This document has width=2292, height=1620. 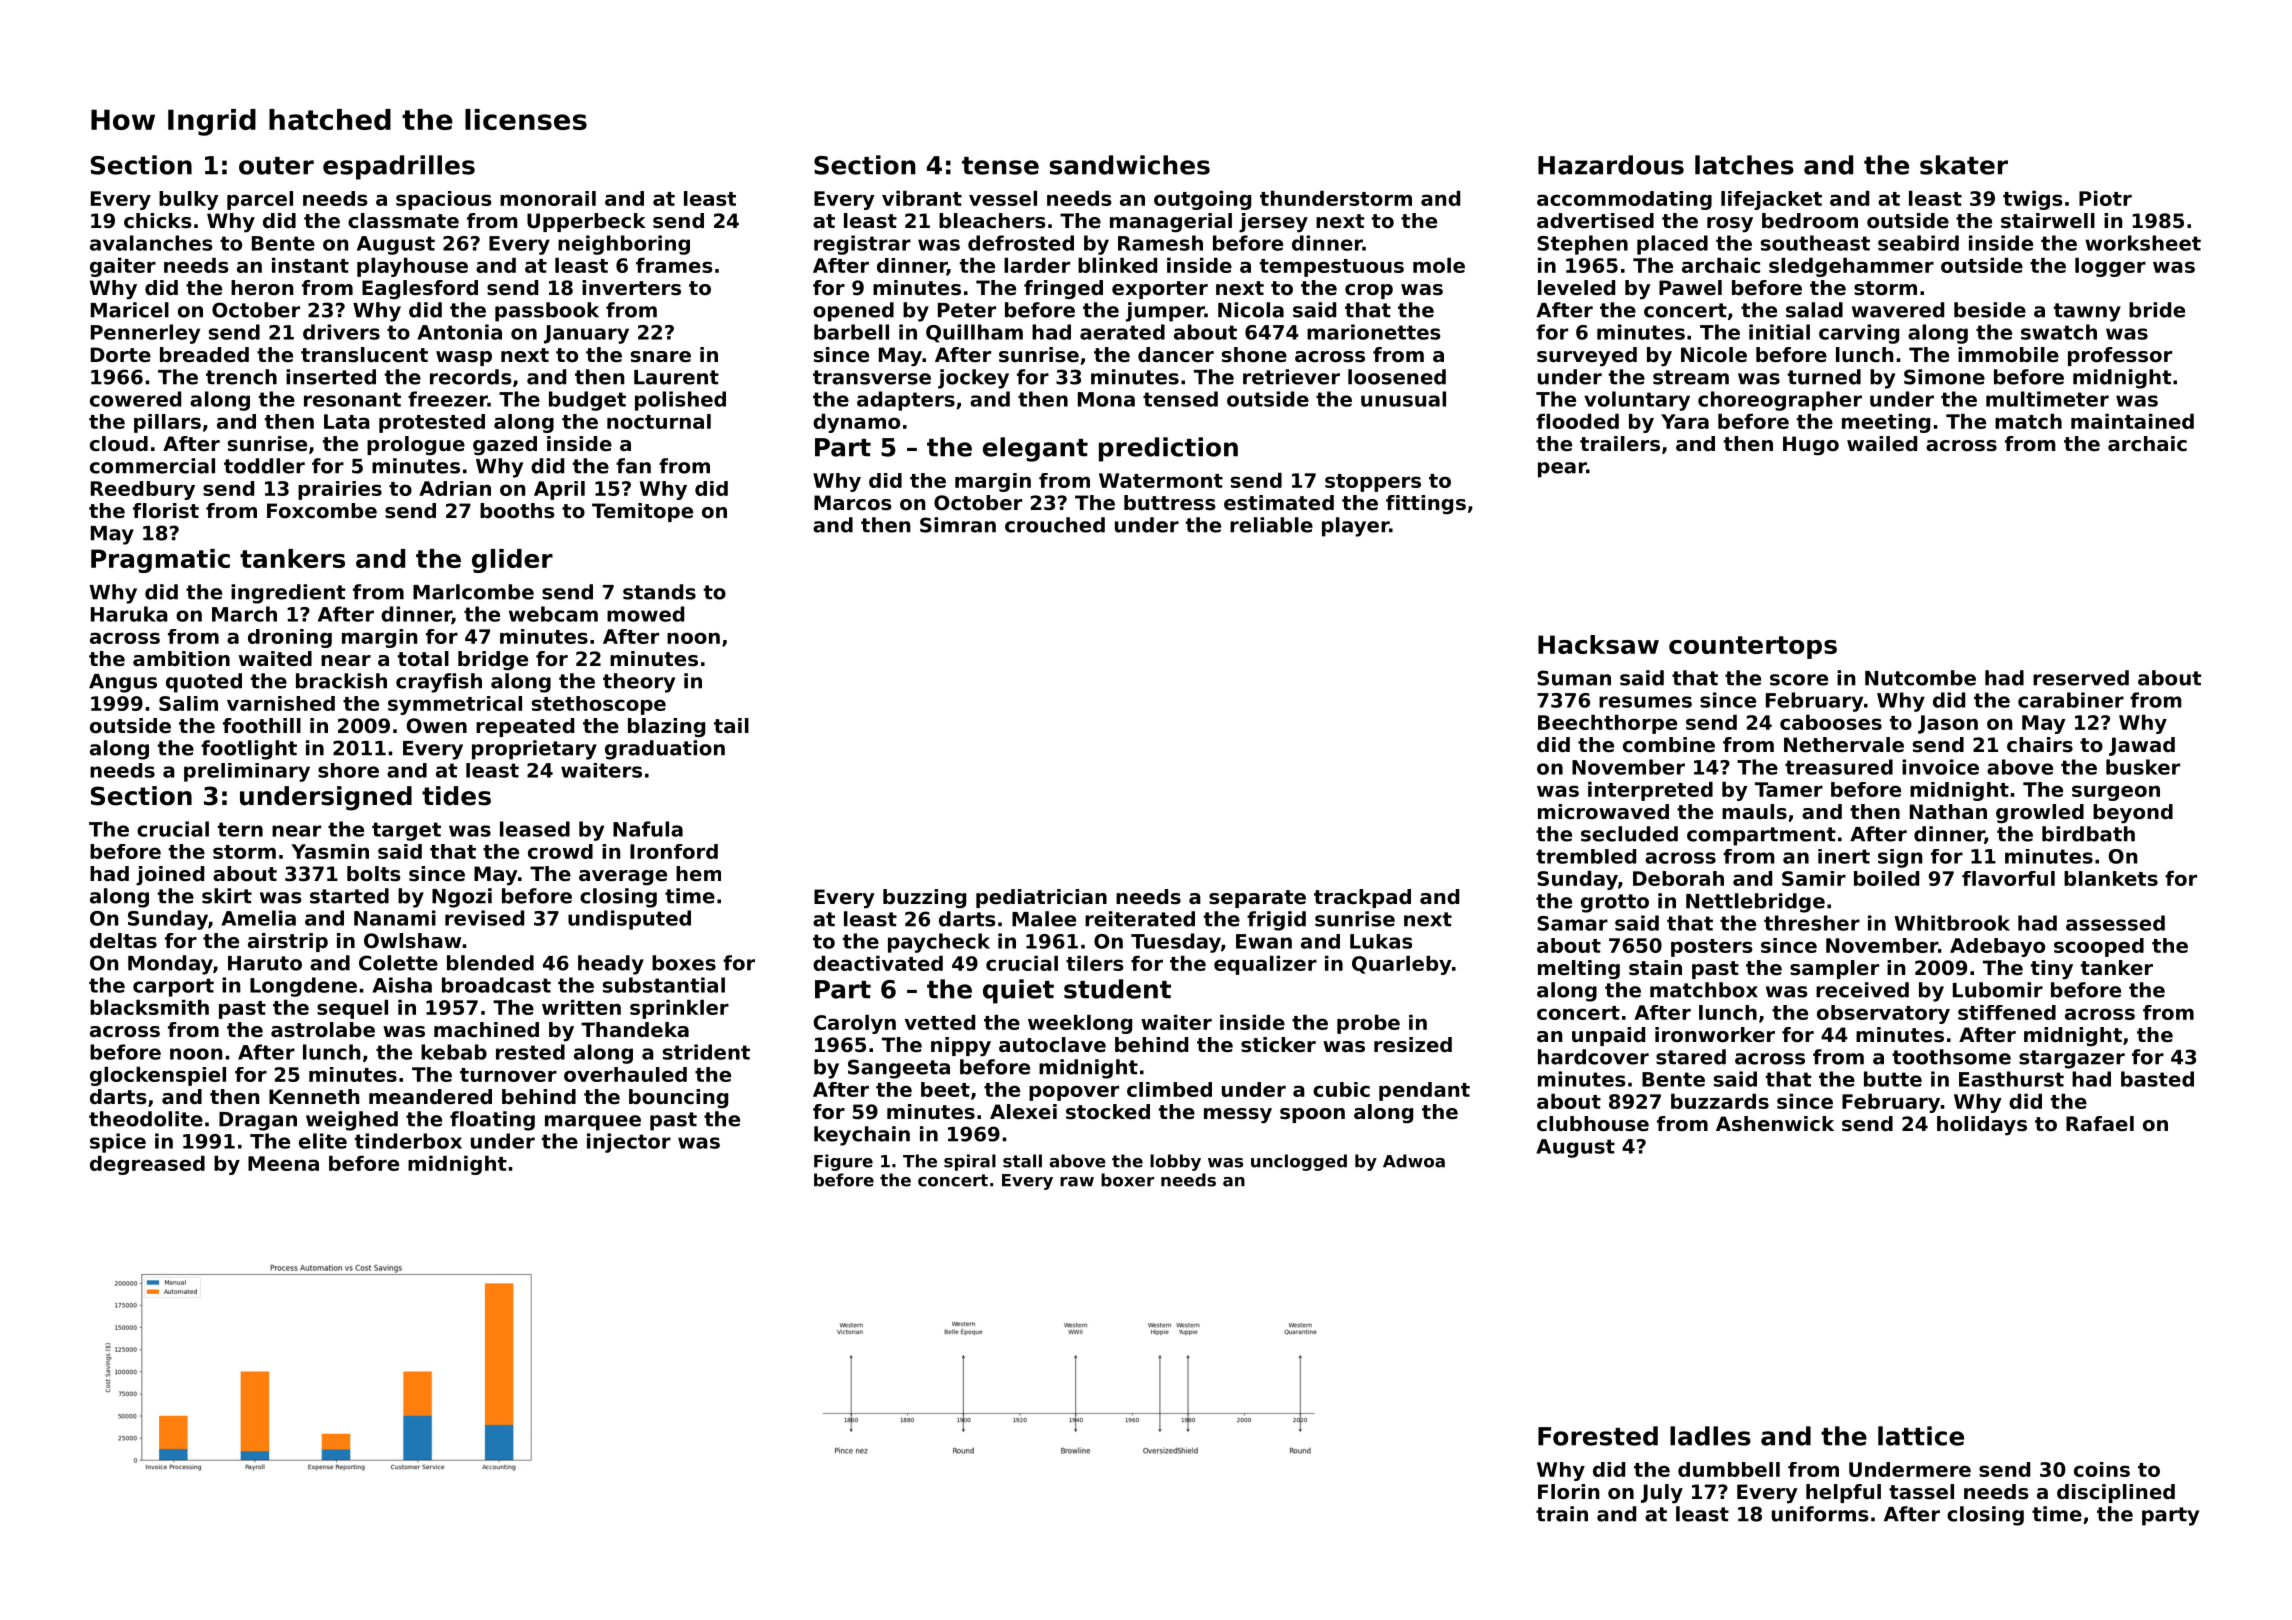 What do you see at coordinates (181, 659) in the document?
I see `ambition` at bounding box center [181, 659].
